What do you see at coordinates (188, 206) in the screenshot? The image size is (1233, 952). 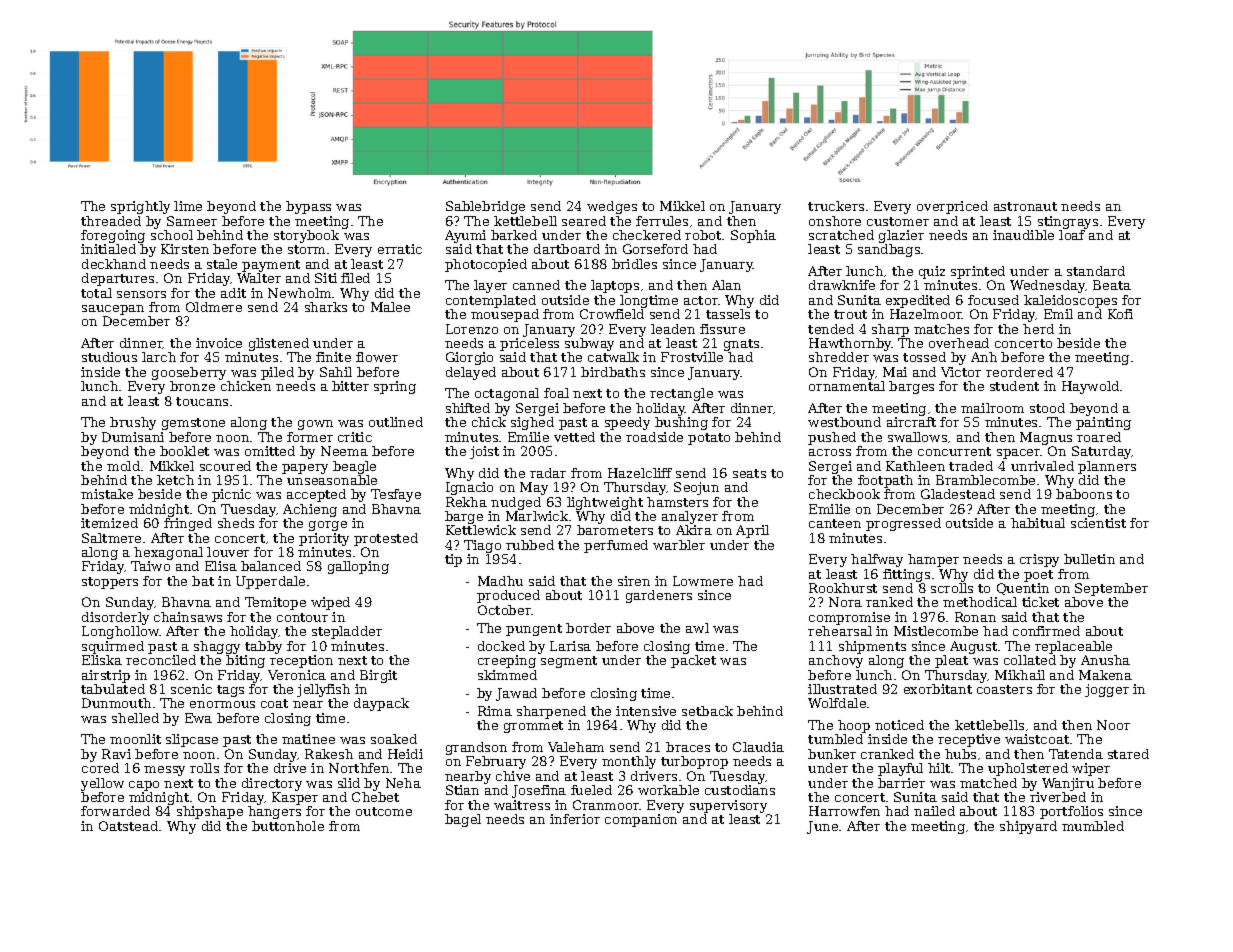 I see `lime` at bounding box center [188, 206].
